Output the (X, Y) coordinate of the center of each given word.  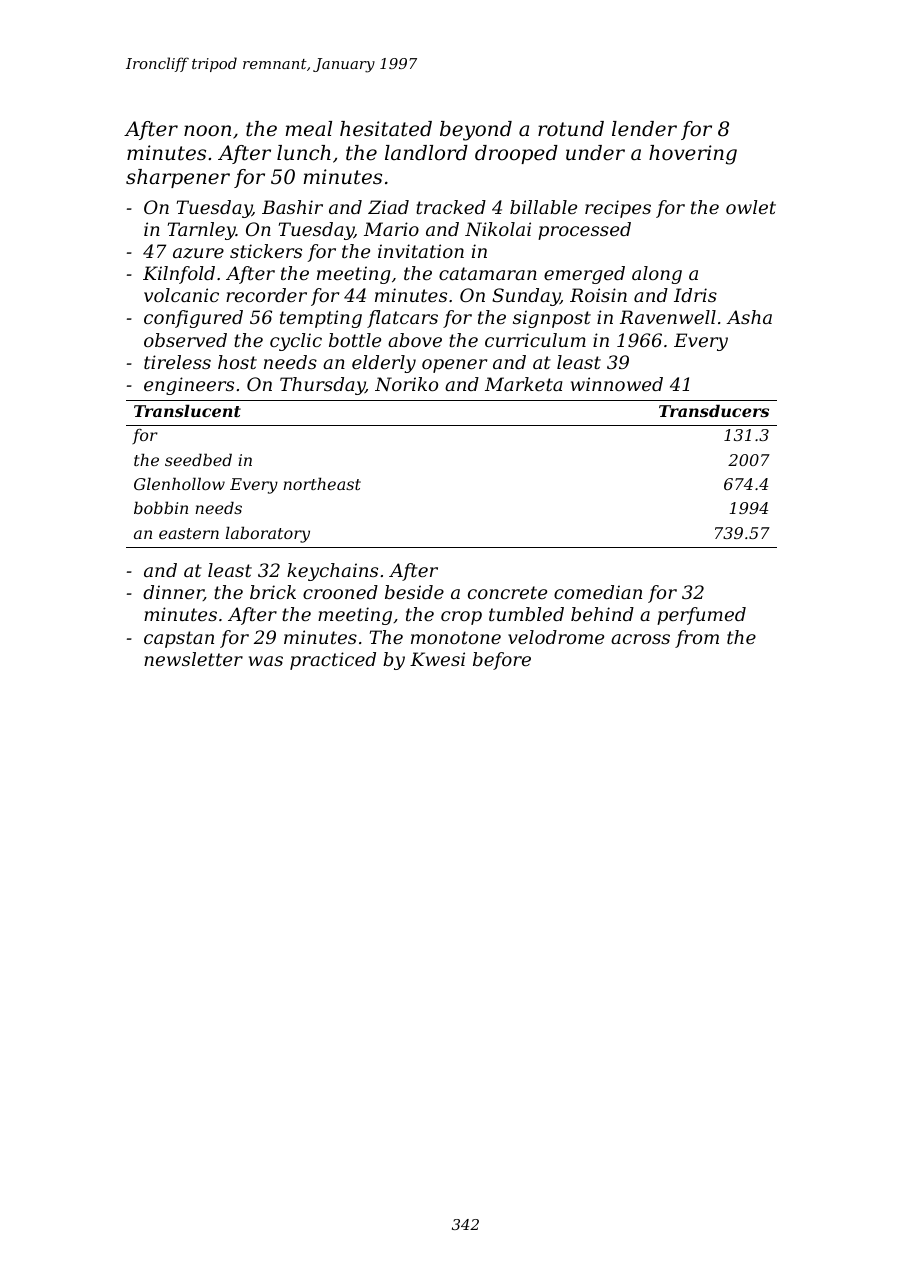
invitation (421, 251)
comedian (598, 592)
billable (543, 207)
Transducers (714, 410)
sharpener (178, 178)
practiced (333, 661)
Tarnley (202, 231)
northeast (322, 483)
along (657, 275)
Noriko (406, 384)
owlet (751, 207)
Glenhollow (179, 483)
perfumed (701, 616)
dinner (173, 593)
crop (461, 618)
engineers (189, 386)
